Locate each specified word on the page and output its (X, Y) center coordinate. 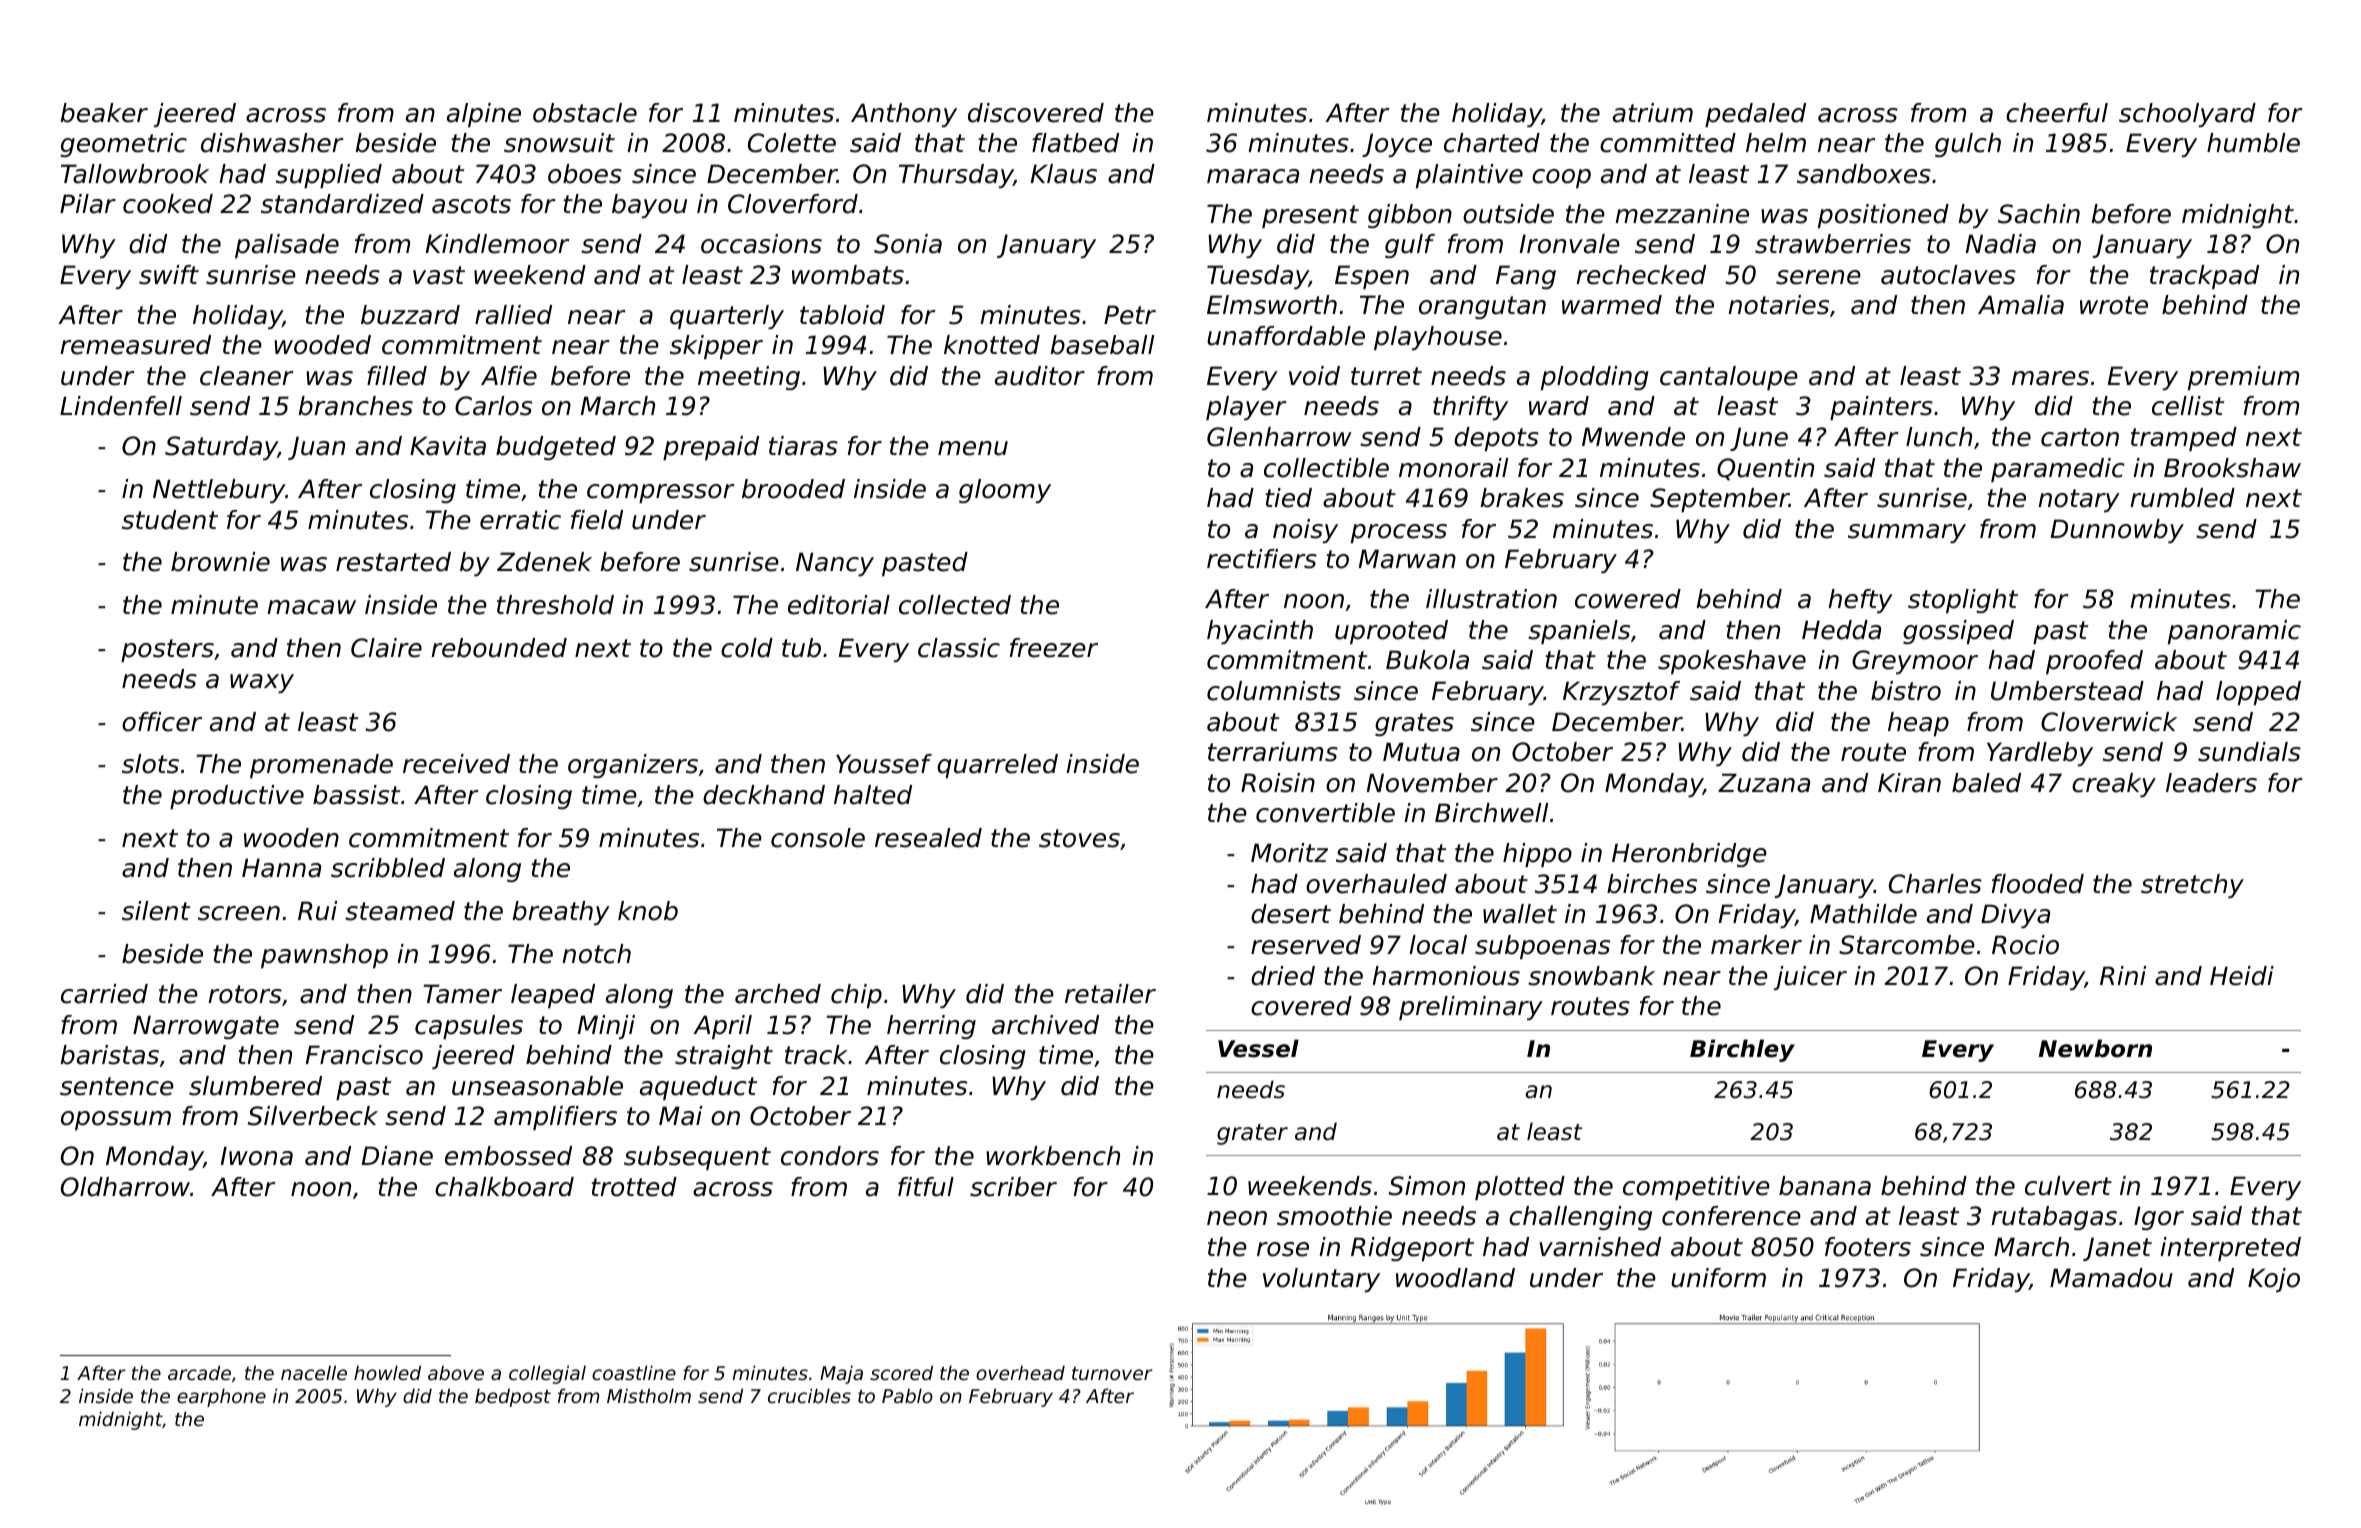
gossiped (1958, 632)
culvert (2068, 1186)
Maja (841, 1374)
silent (156, 911)
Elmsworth (1272, 305)
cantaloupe (1729, 378)
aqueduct (698, 1088)
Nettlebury (219, 491)
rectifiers (1262, 559)
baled (1986, 783)
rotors (245, 994)
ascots (471, 204)
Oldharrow (125, 1187)
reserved (1306, 945)
